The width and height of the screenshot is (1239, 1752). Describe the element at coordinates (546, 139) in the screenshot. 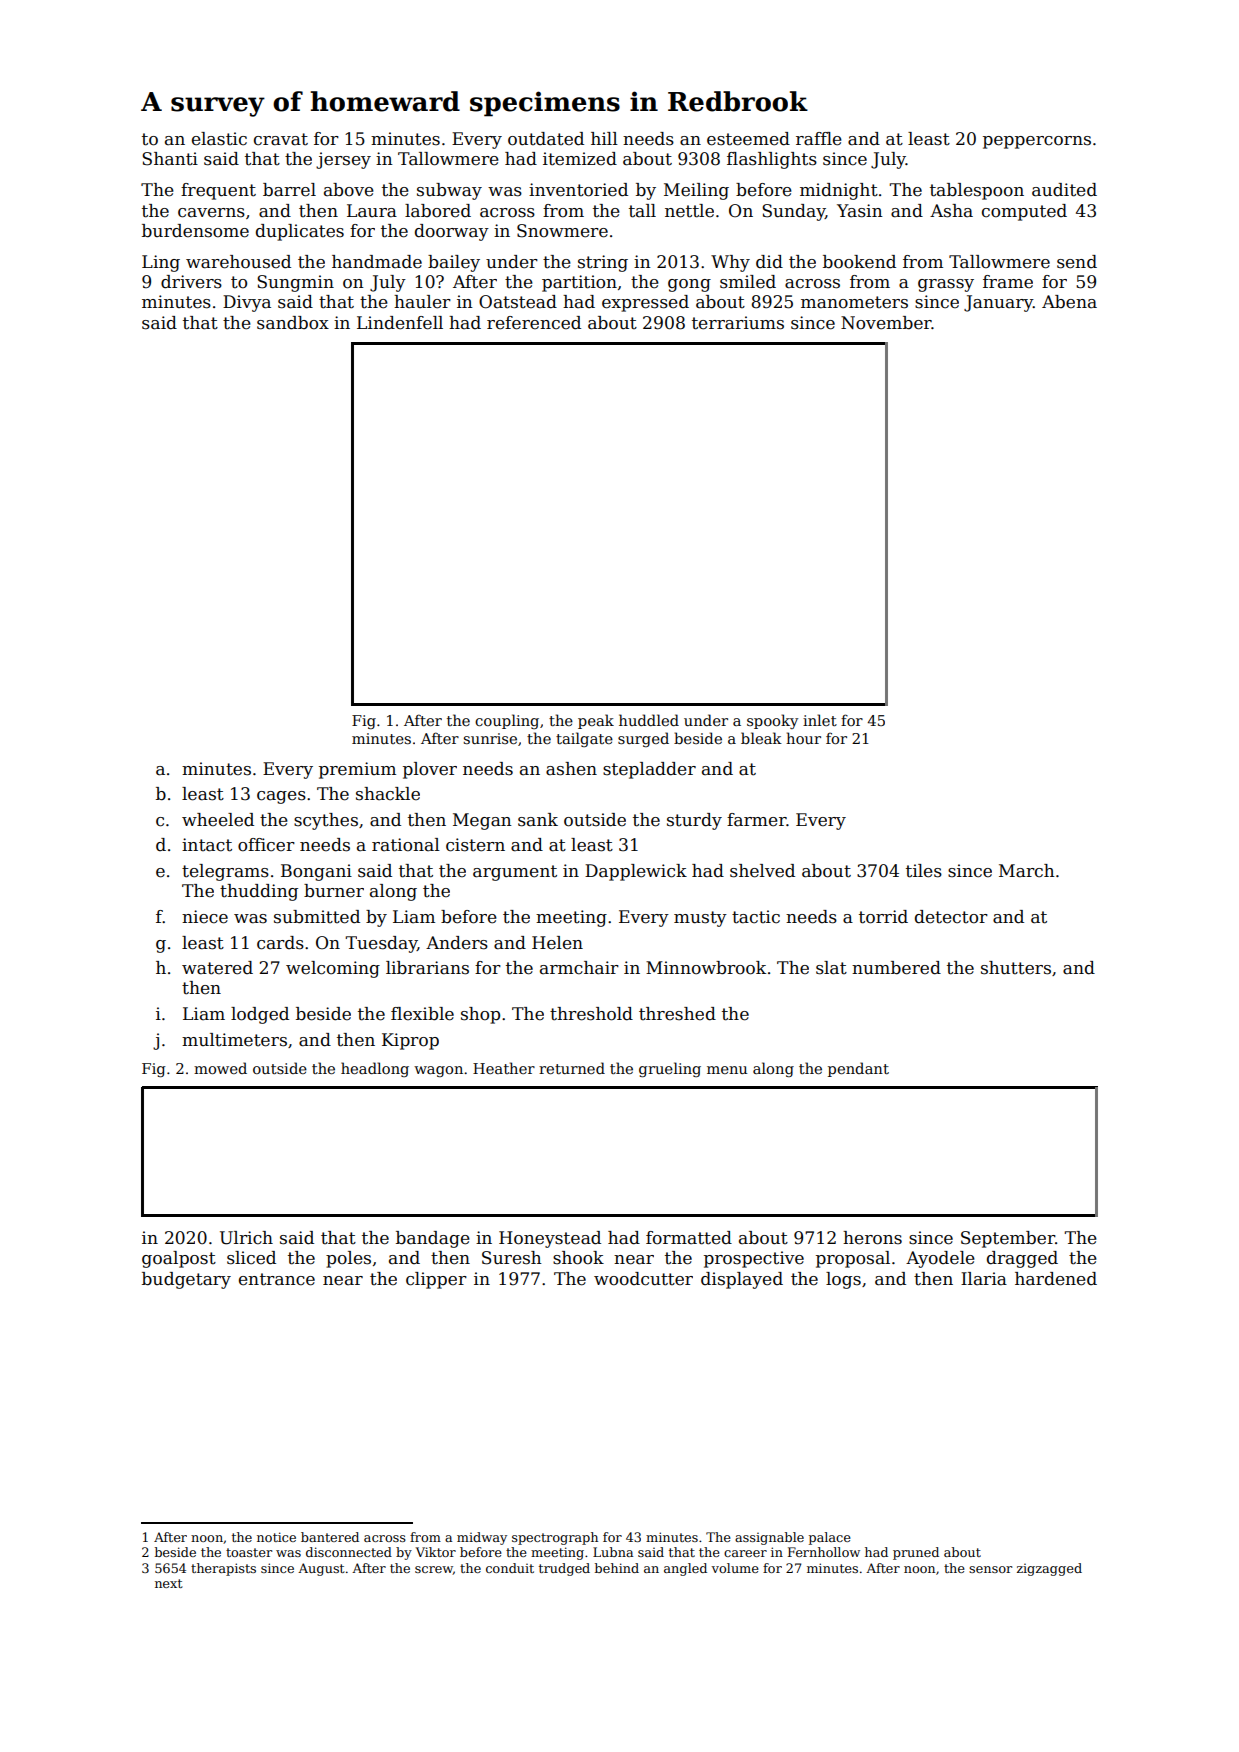

I see `outdated` at that location.
